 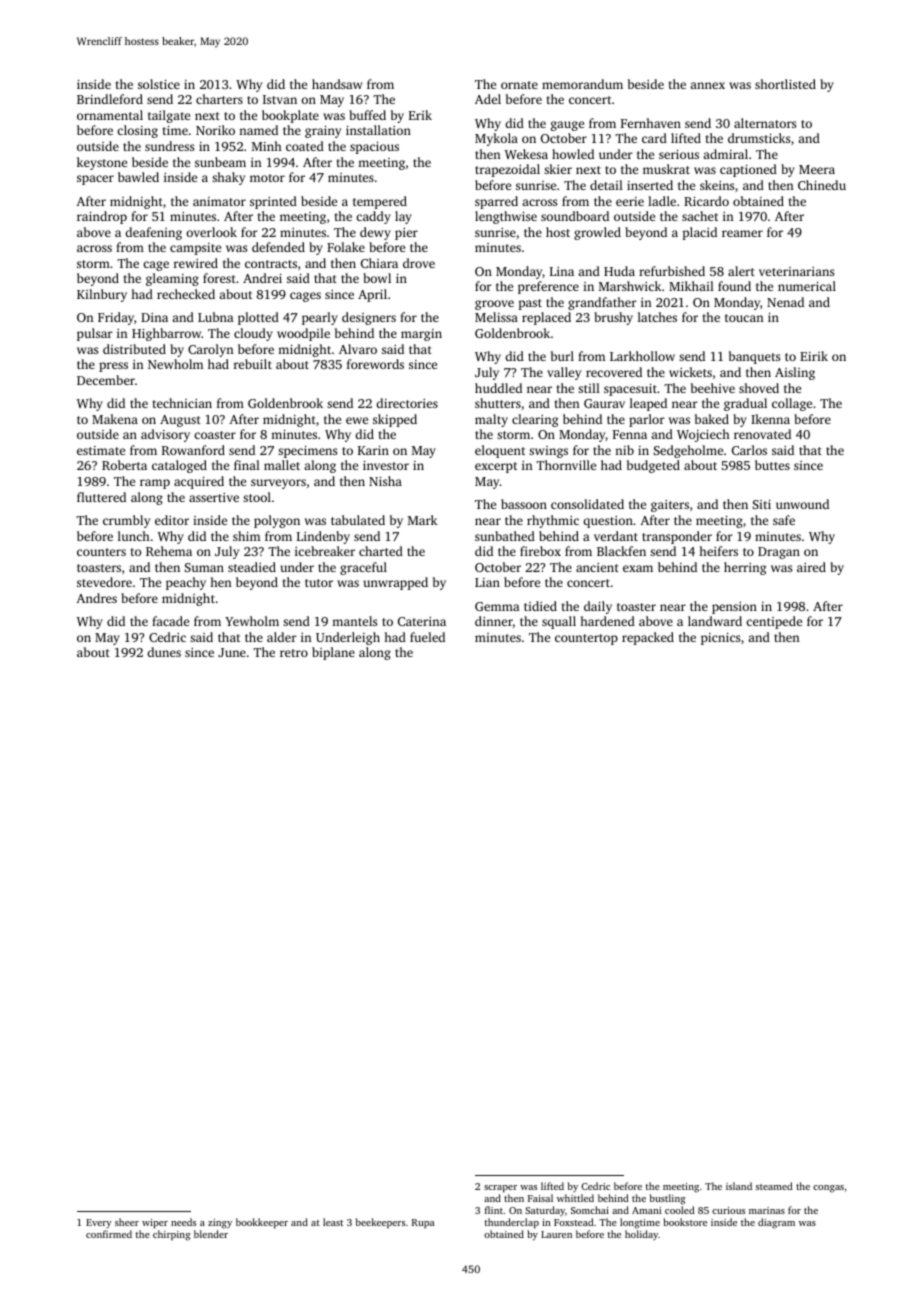 What do you see at coordinates (115, 419) in the image?
I see `Makena` at bounding box center [115, 419].
